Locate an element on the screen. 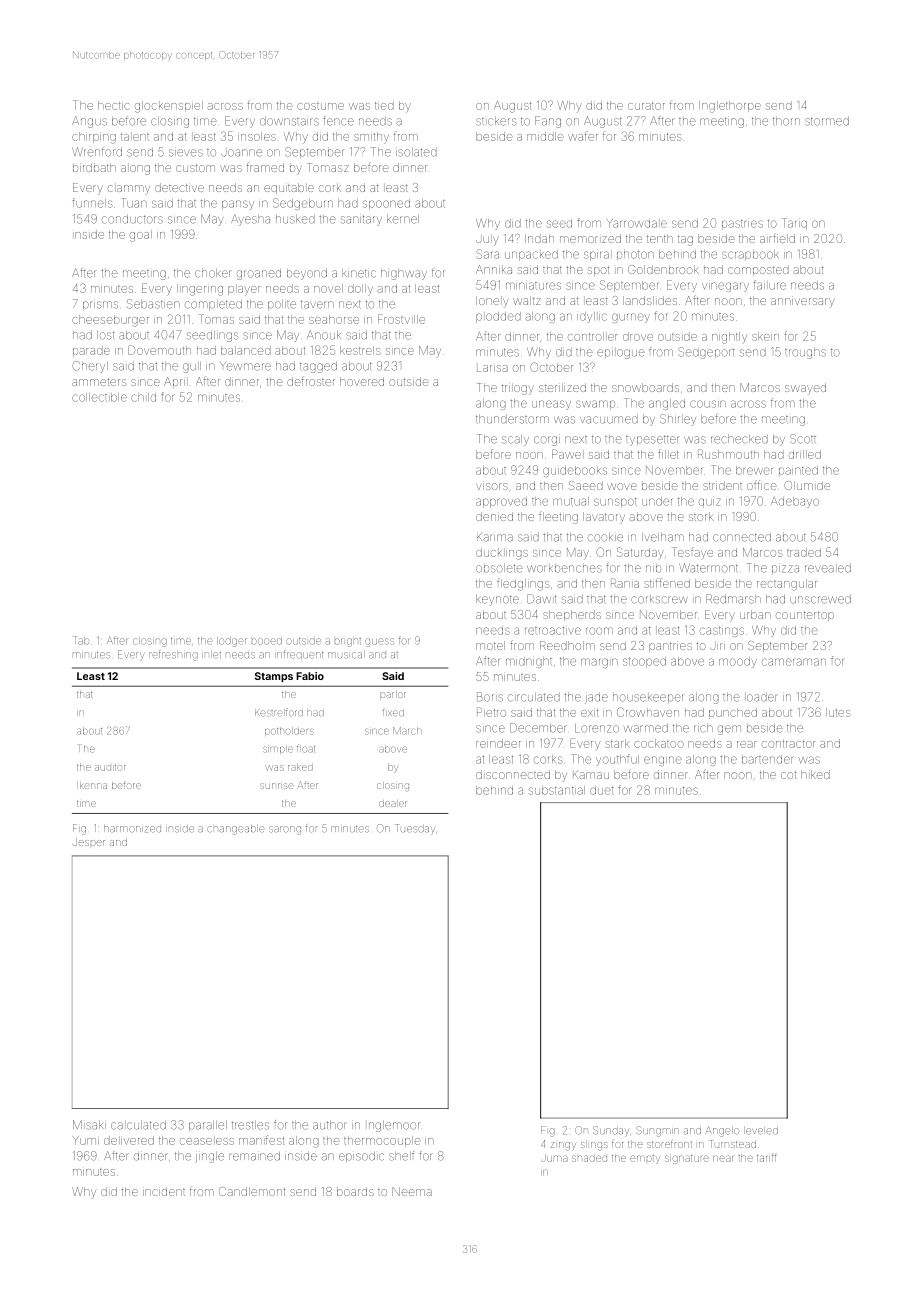 The height and width of the screenshot is (1308, 924). costume is located at coordinates (320, 106).
